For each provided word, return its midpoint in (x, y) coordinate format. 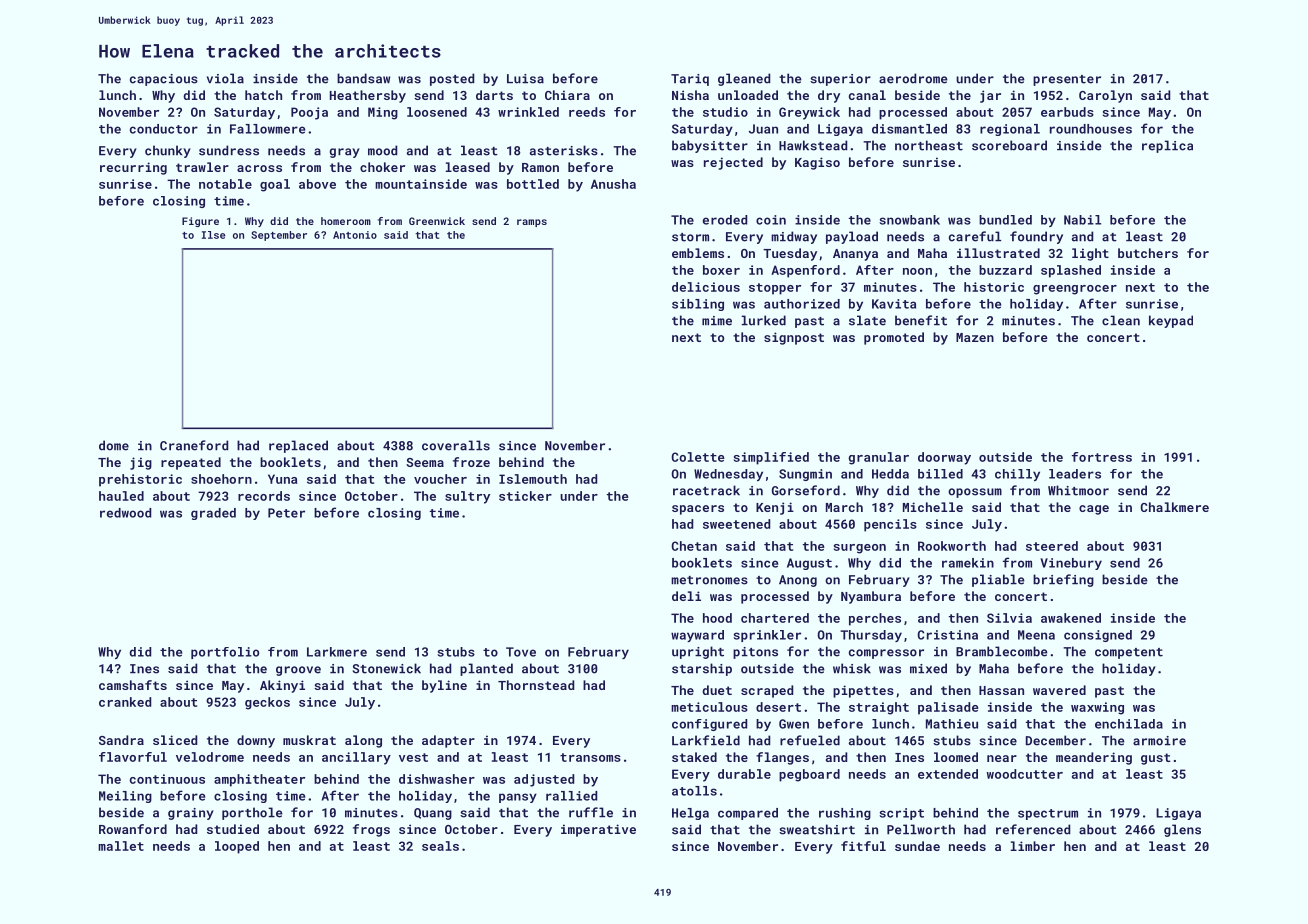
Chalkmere (1175, 507)
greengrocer (1075, 290)
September (279, 236)
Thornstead (536, 685)
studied (233, 829)
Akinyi (282, 686)
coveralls (456, 445)
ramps (532, 223)
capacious (164, 80)
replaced (298, 446)
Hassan (1001, 690)
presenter (1067, 80)
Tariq (690, 80)
